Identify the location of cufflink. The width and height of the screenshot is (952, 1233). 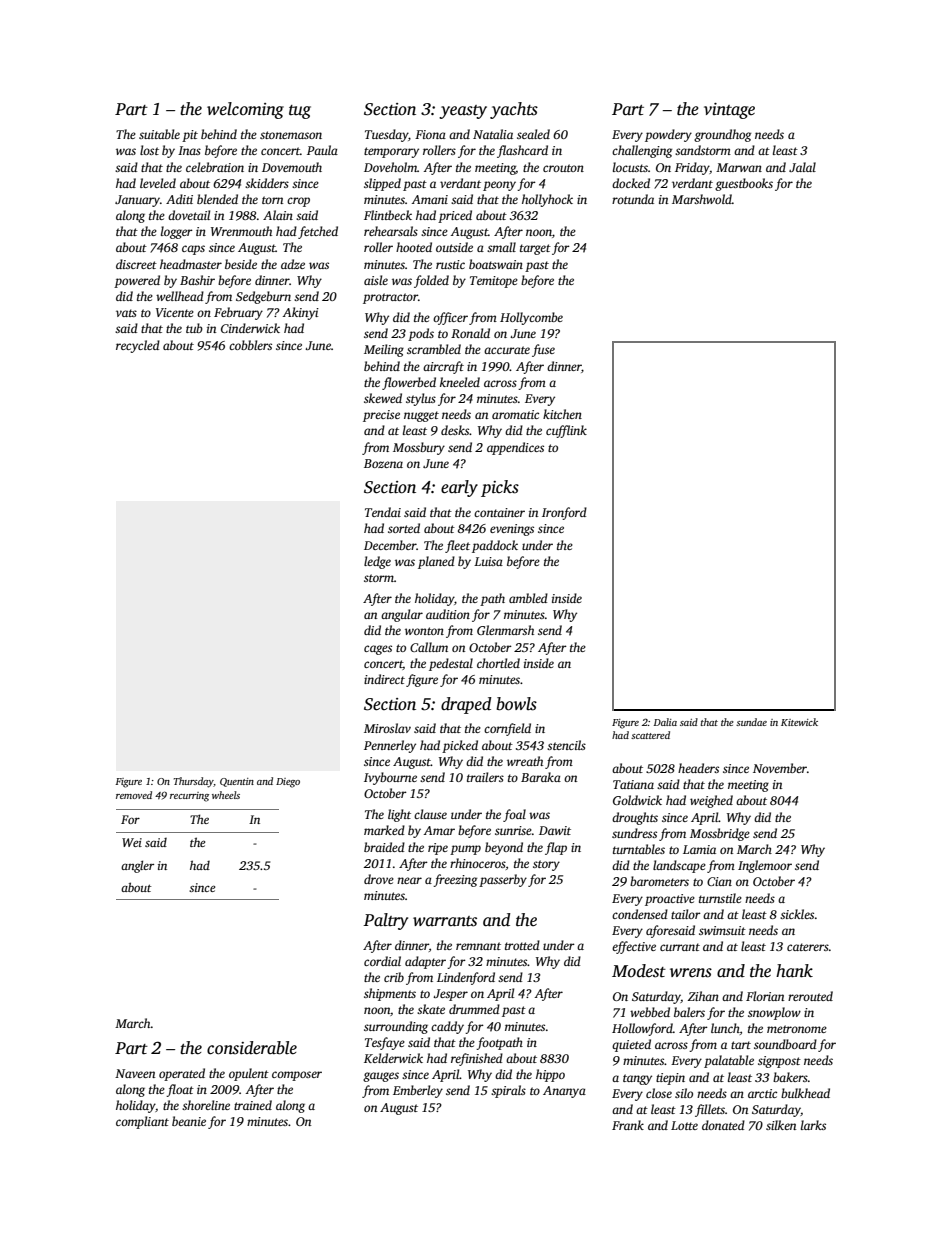
(566, 431).
